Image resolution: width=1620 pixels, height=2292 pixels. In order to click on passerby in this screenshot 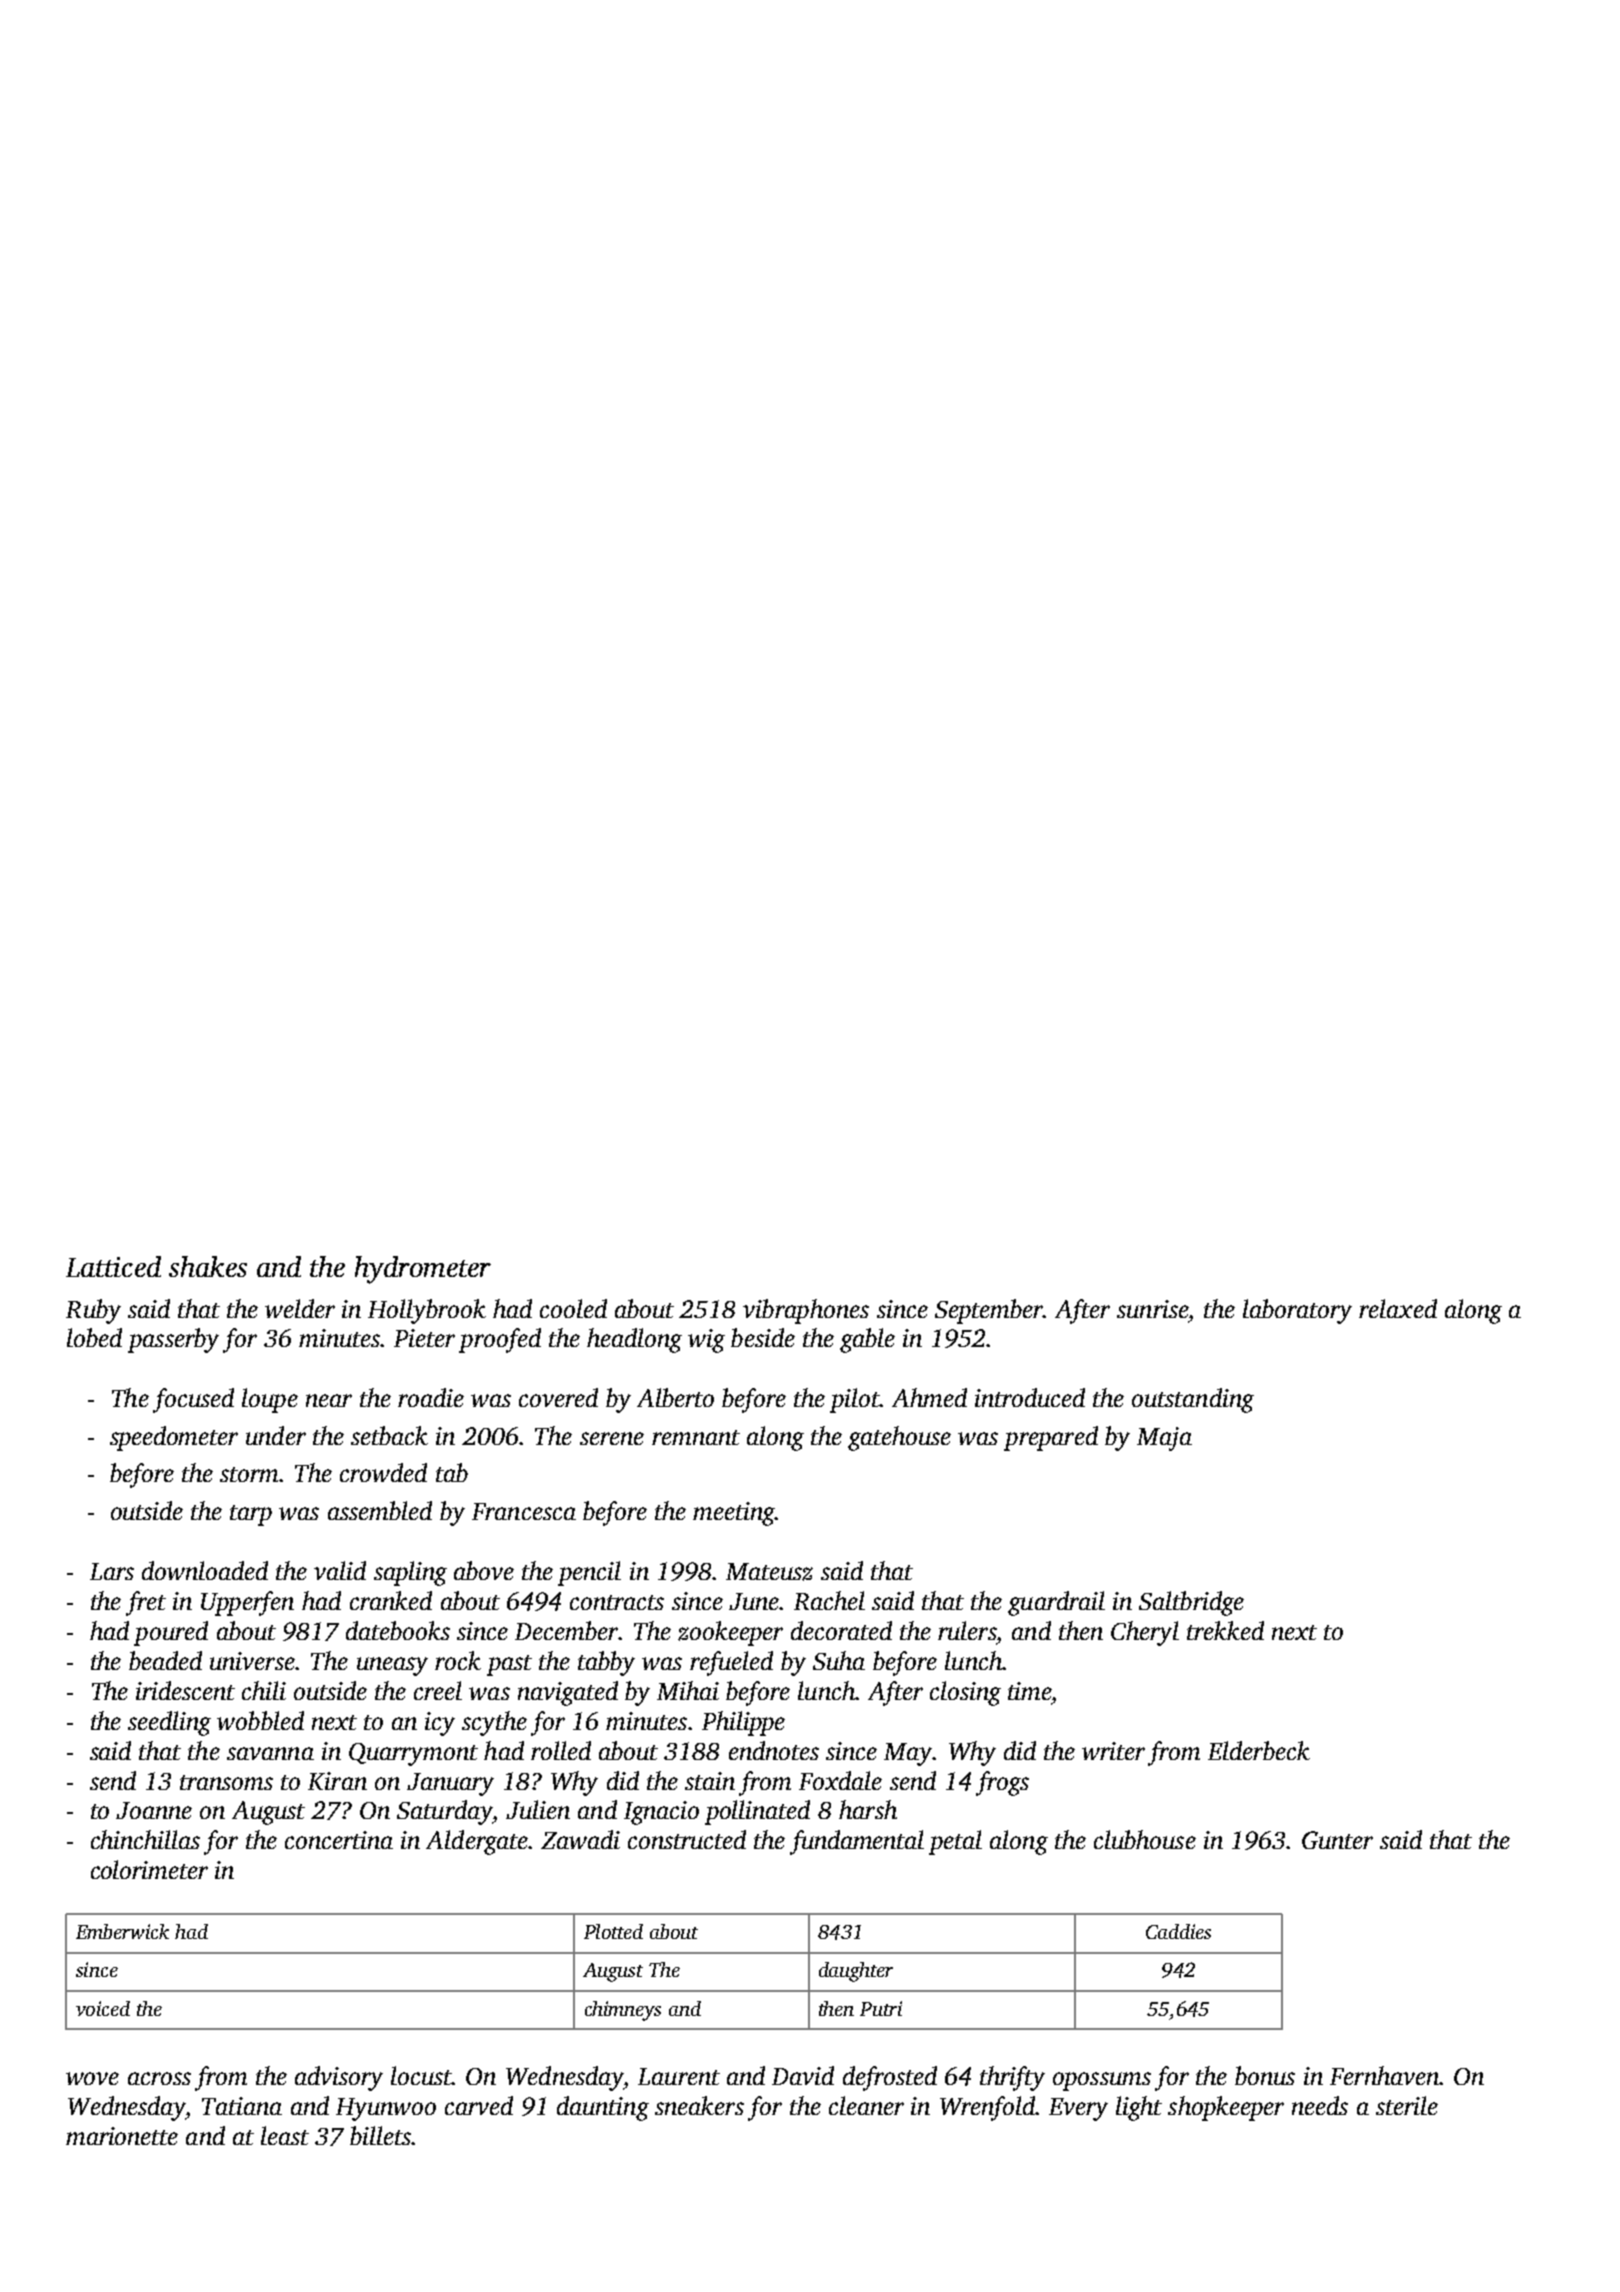, I will do `click(173, 1340)`.
